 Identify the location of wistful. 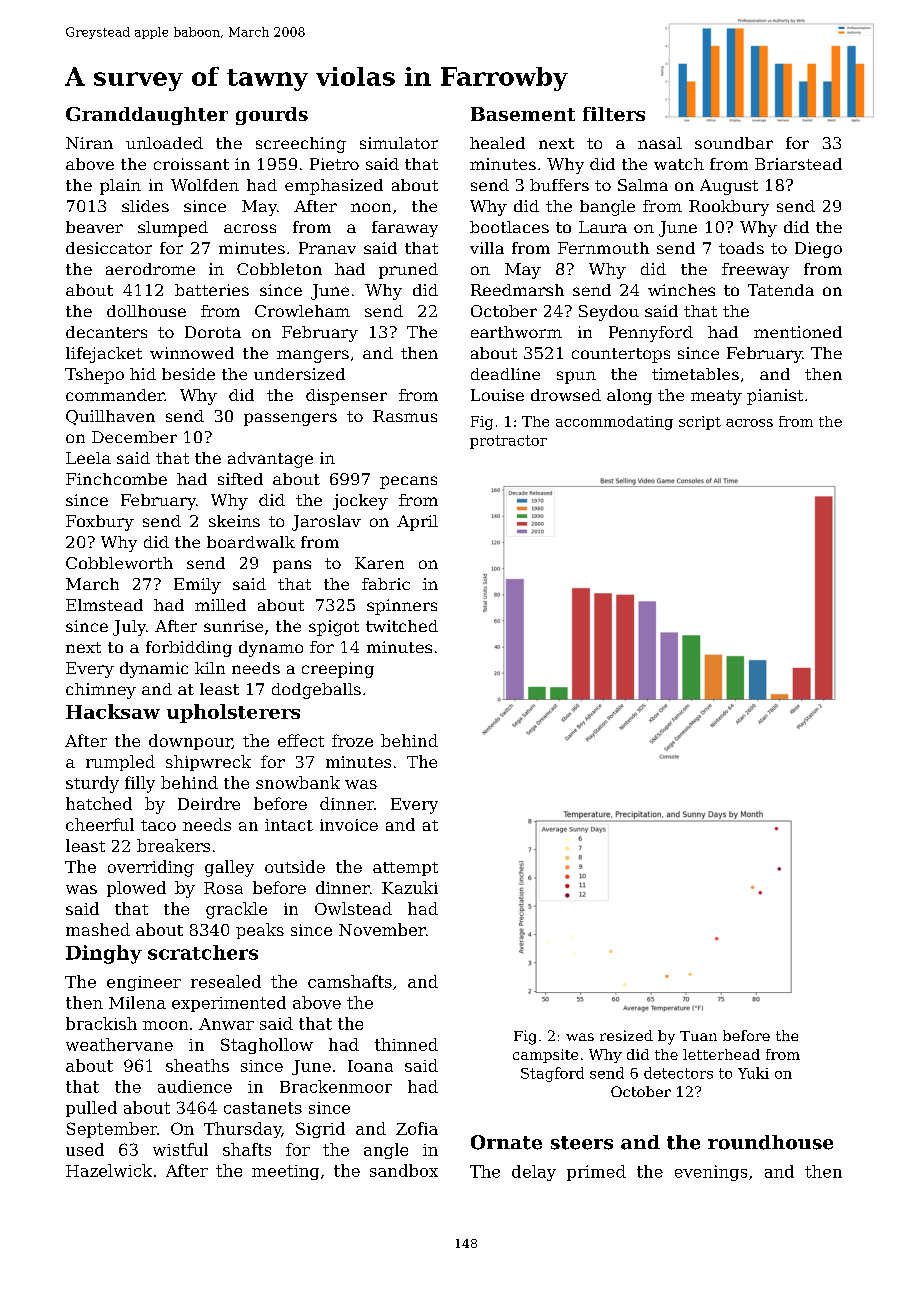
(180, 1149).
